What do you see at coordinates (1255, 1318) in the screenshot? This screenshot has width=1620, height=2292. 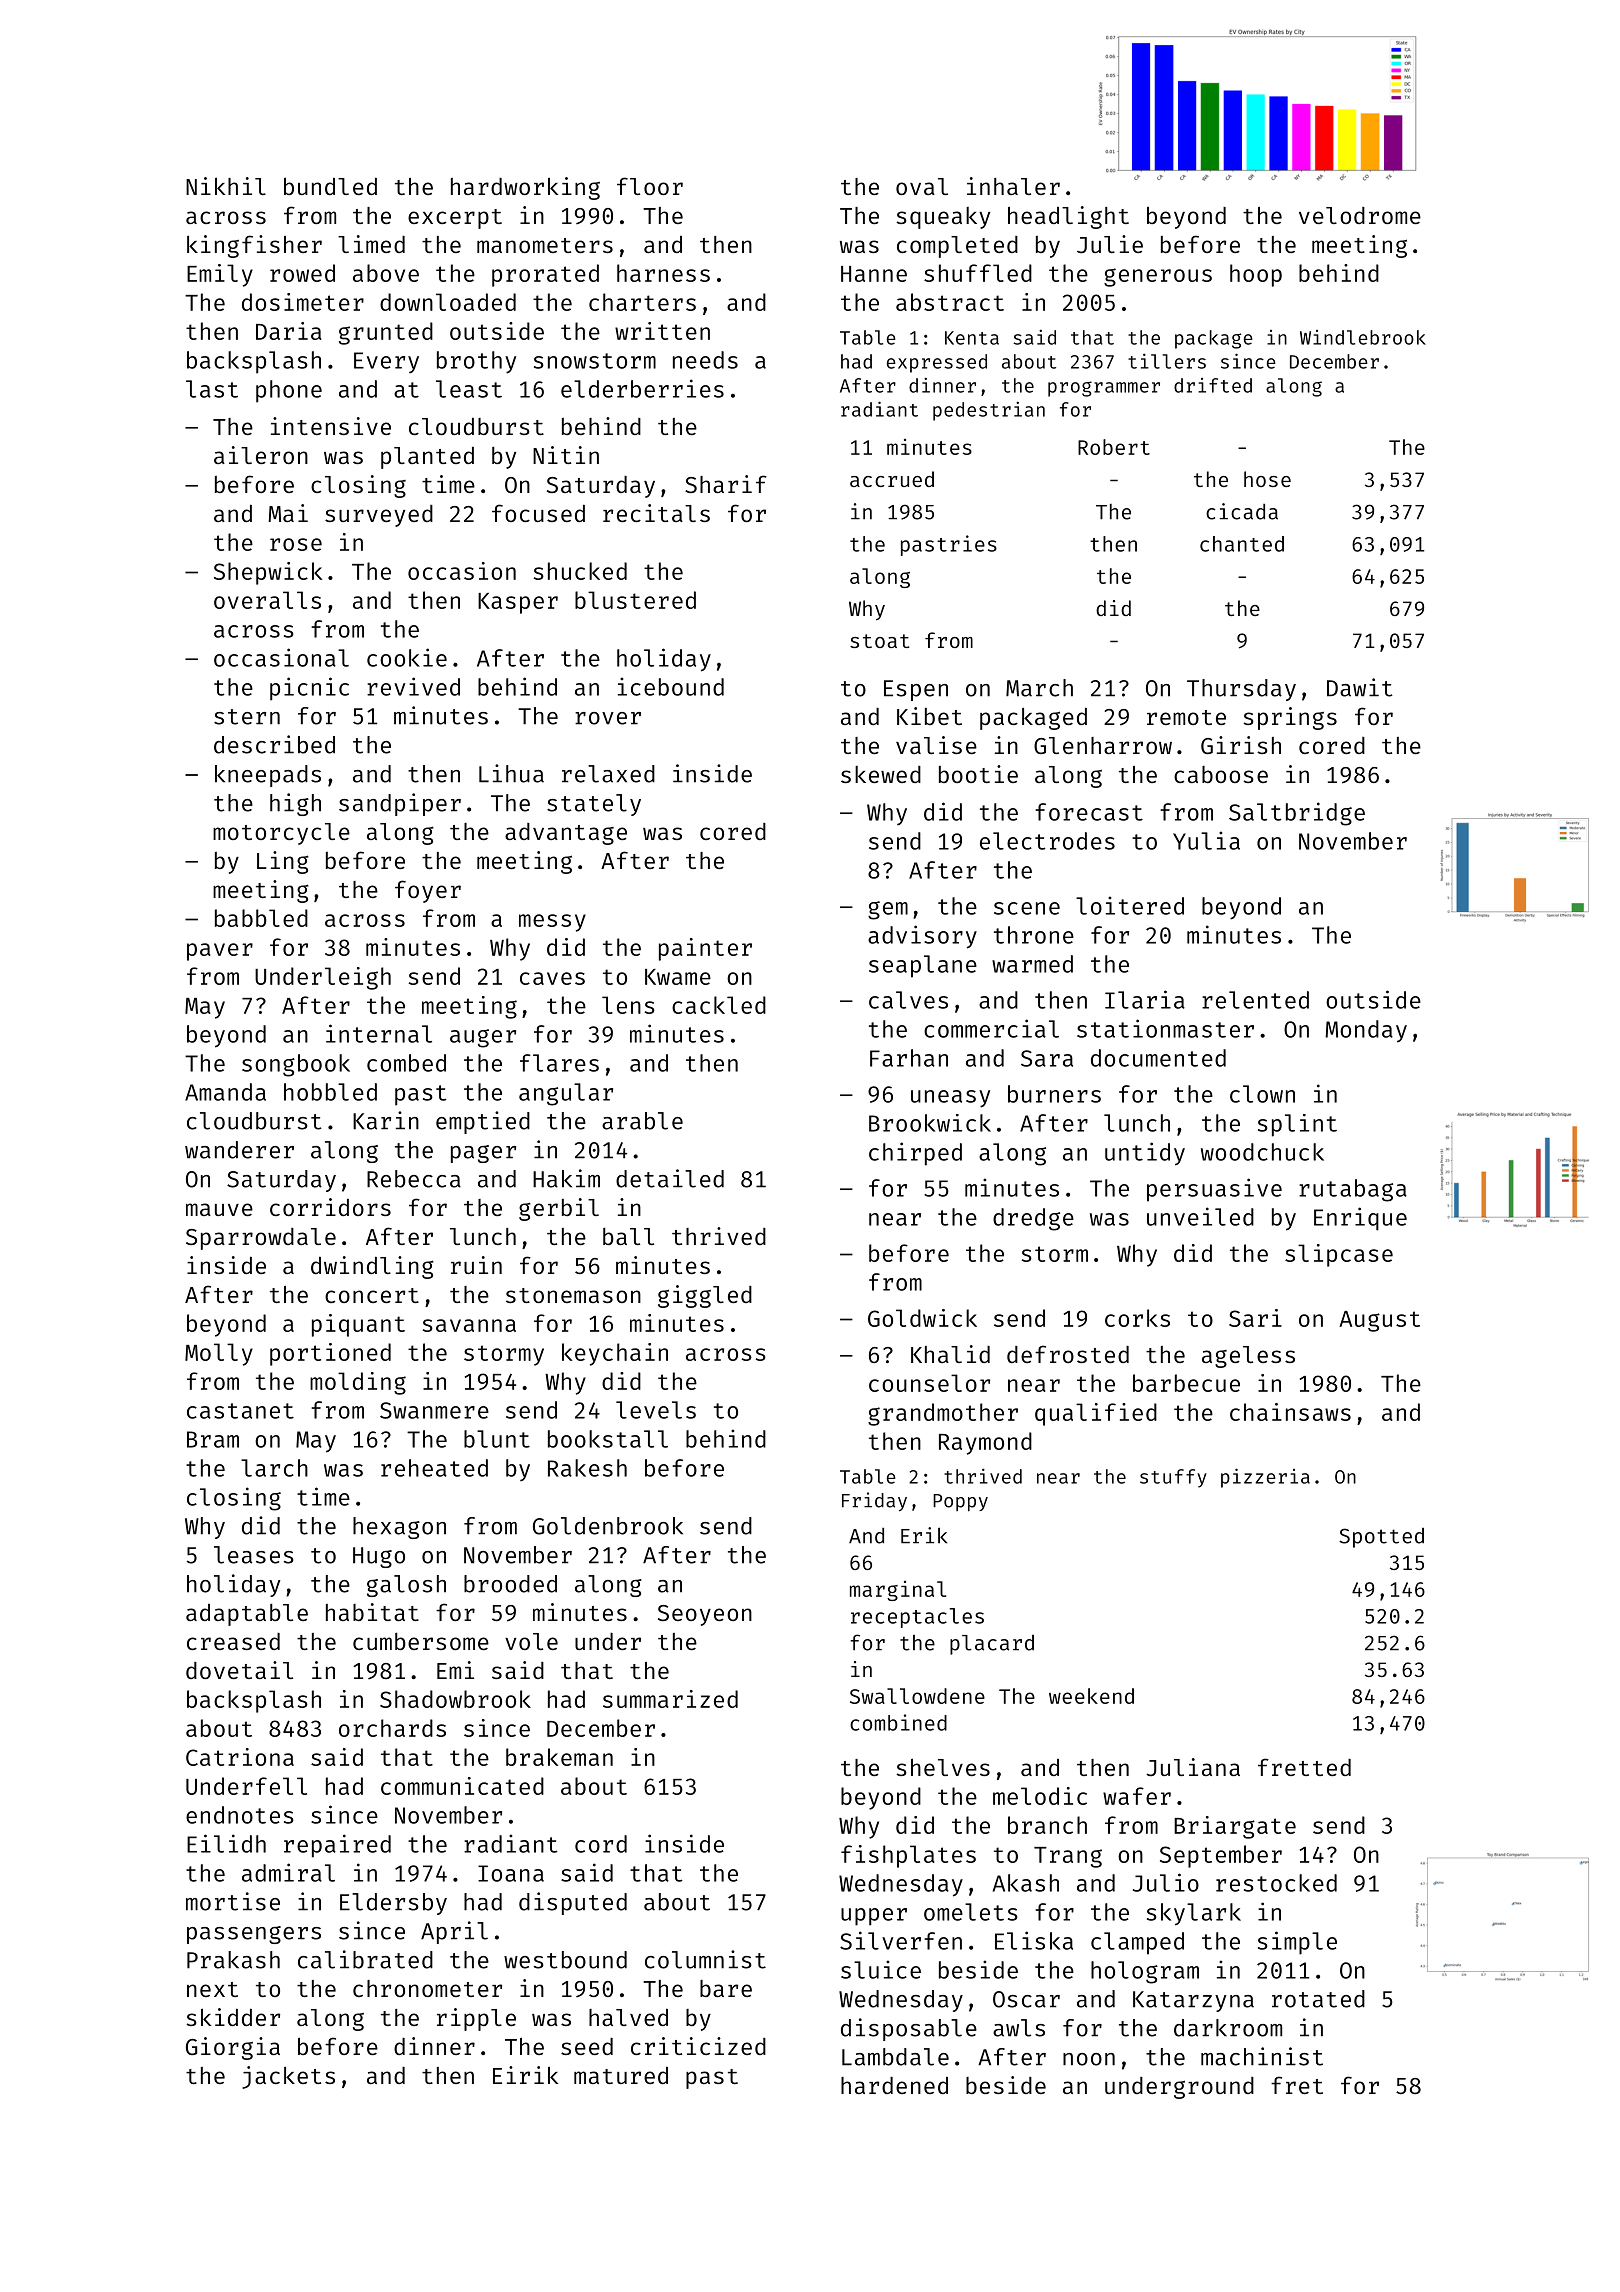 I see `Sari` at bounding box center [1255, 1318].
